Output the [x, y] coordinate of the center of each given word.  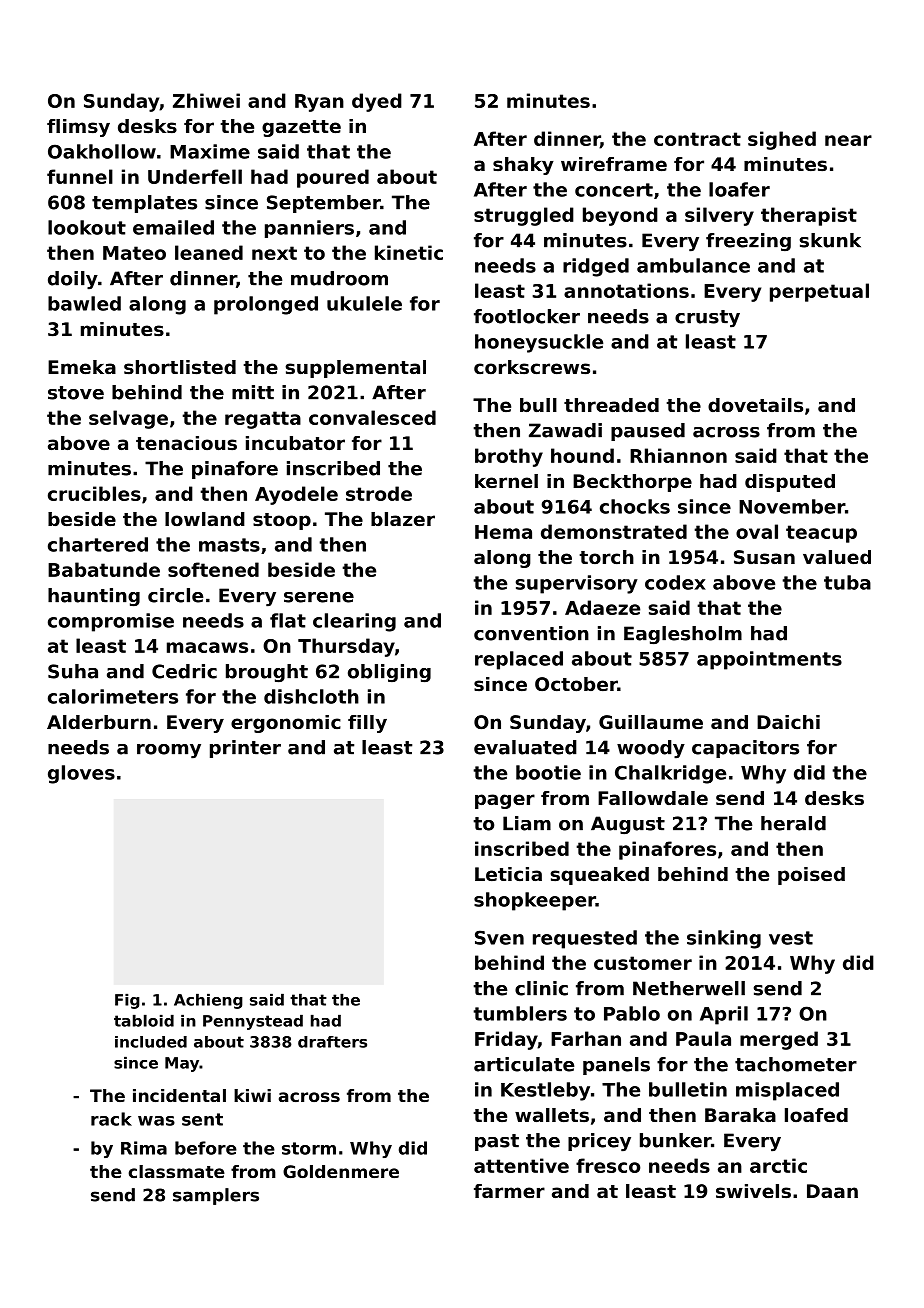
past [497, 1142]
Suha [73, 671]
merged [779, 1040]
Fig [127, 1001]
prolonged [266, 305]
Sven [499, 937]
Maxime [210, 151]
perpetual [819, 292]
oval [757, 531]
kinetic [409, 252]
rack [111, 1119]
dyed [377, 102]
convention [531, 633]
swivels [753, 1191]
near [848, 140]
